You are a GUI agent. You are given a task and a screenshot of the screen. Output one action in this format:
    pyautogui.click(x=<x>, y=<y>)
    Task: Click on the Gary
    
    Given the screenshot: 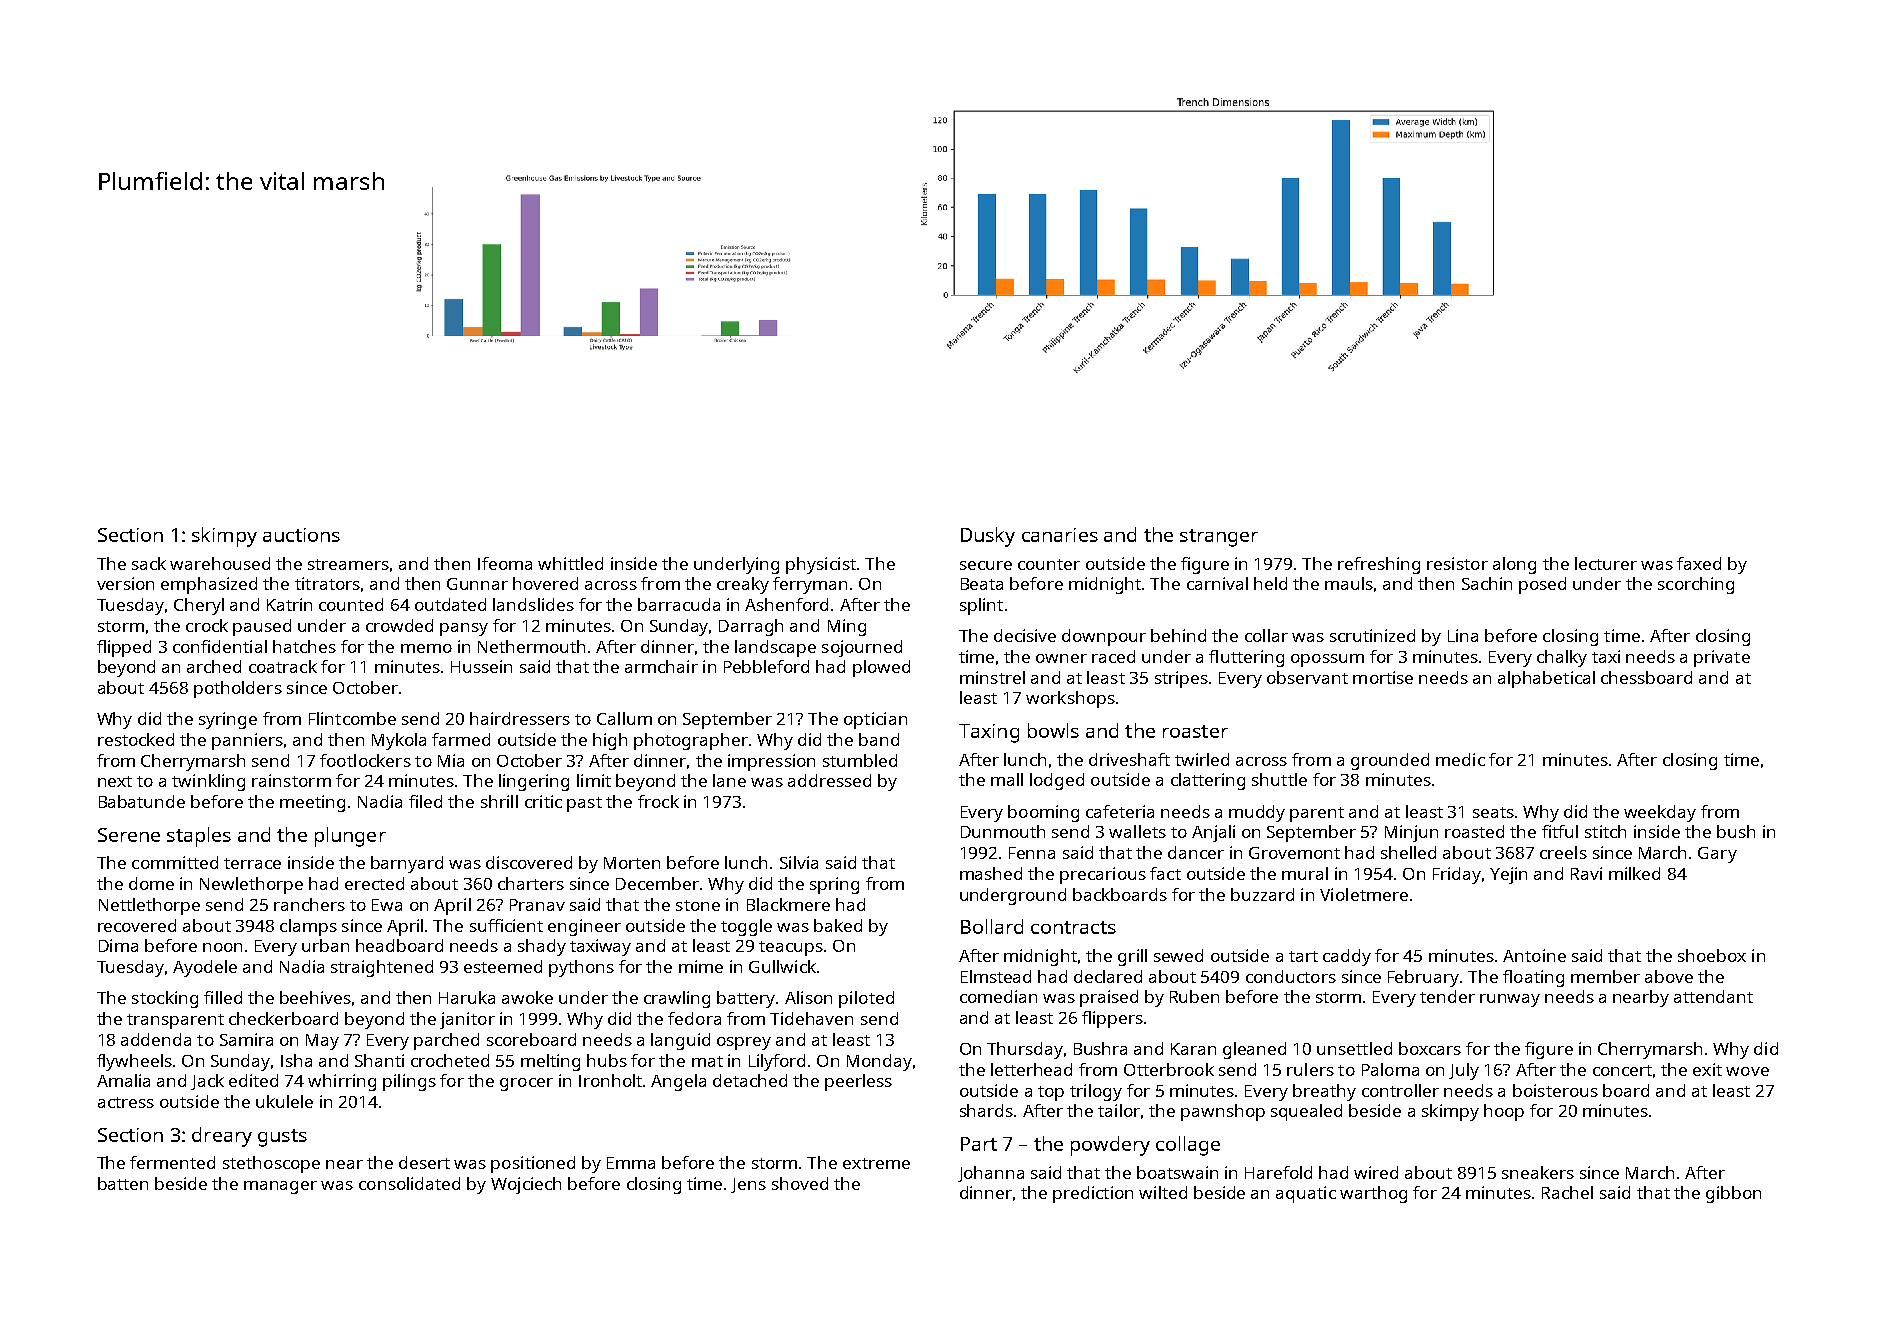 What is the action you would take?
    pyautogui.click(x=1717, y=855)
